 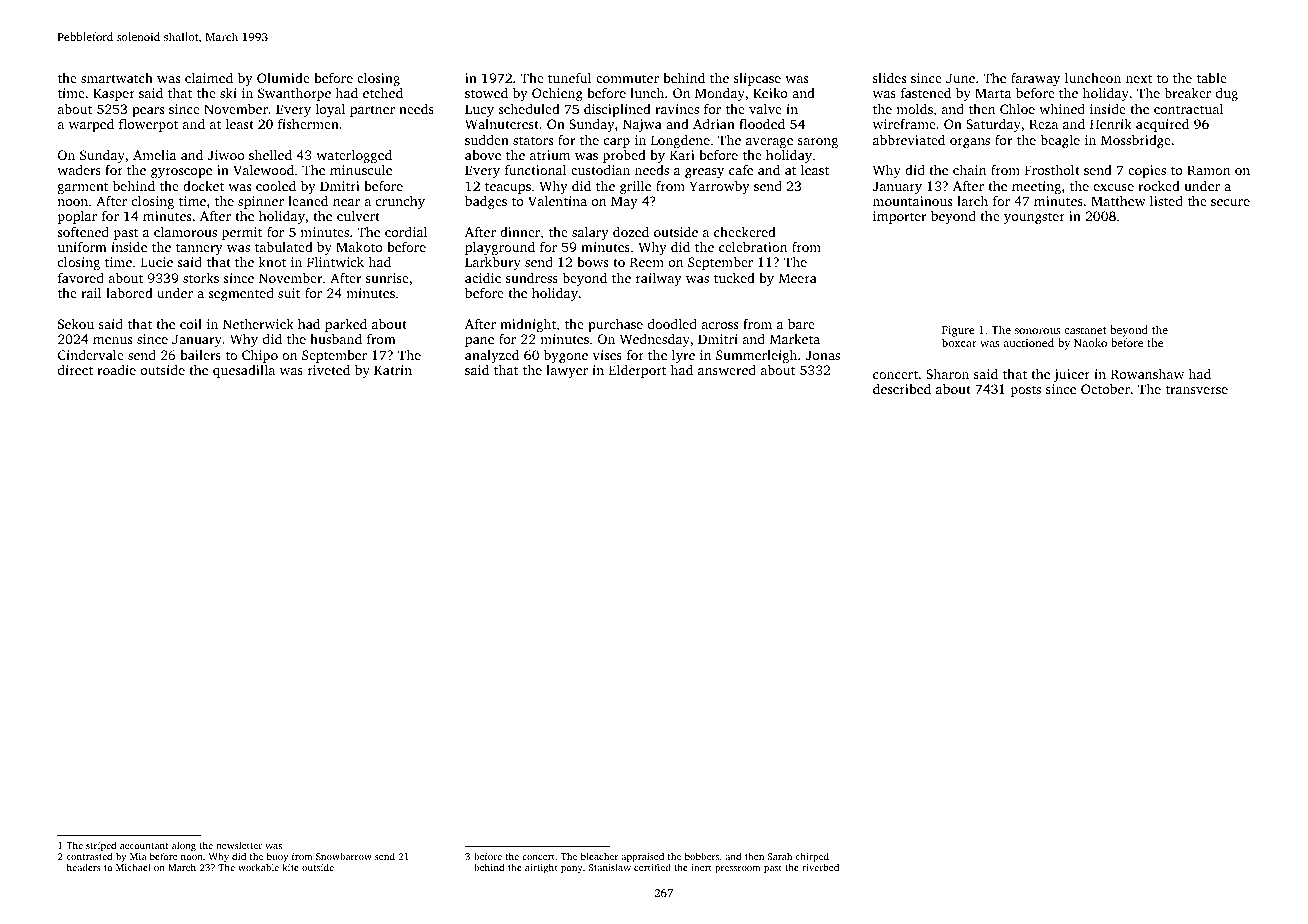 I want to click on riveted, so click(x=329, y=370).
